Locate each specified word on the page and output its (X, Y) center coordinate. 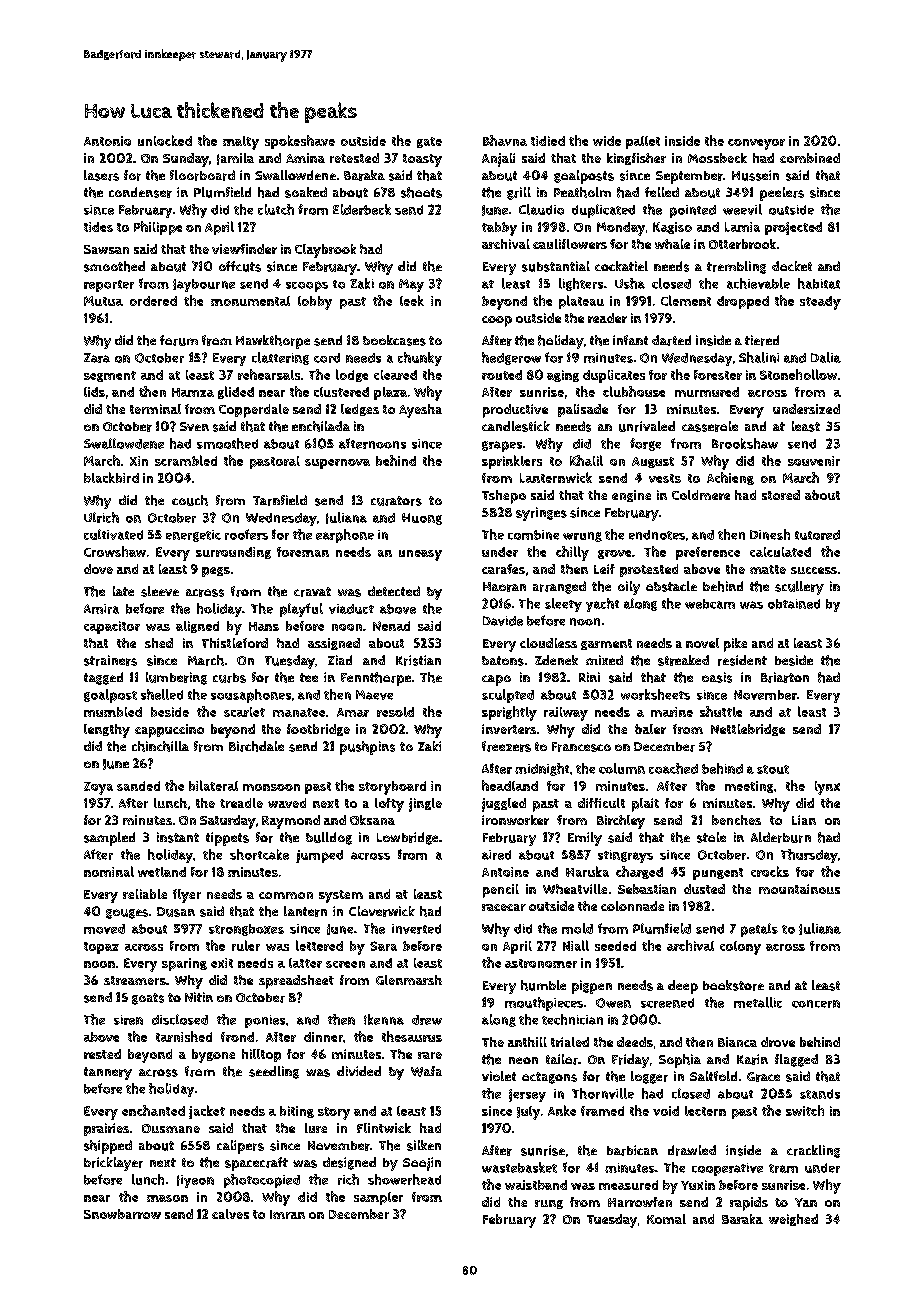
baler (650, 729)
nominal (109, 871)
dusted (704, 889)
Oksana (372, 820)
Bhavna (505, 140)
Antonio (107, 141)
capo (496, 680)
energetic (193, 536)
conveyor (756, 144)
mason (167, 1198)
